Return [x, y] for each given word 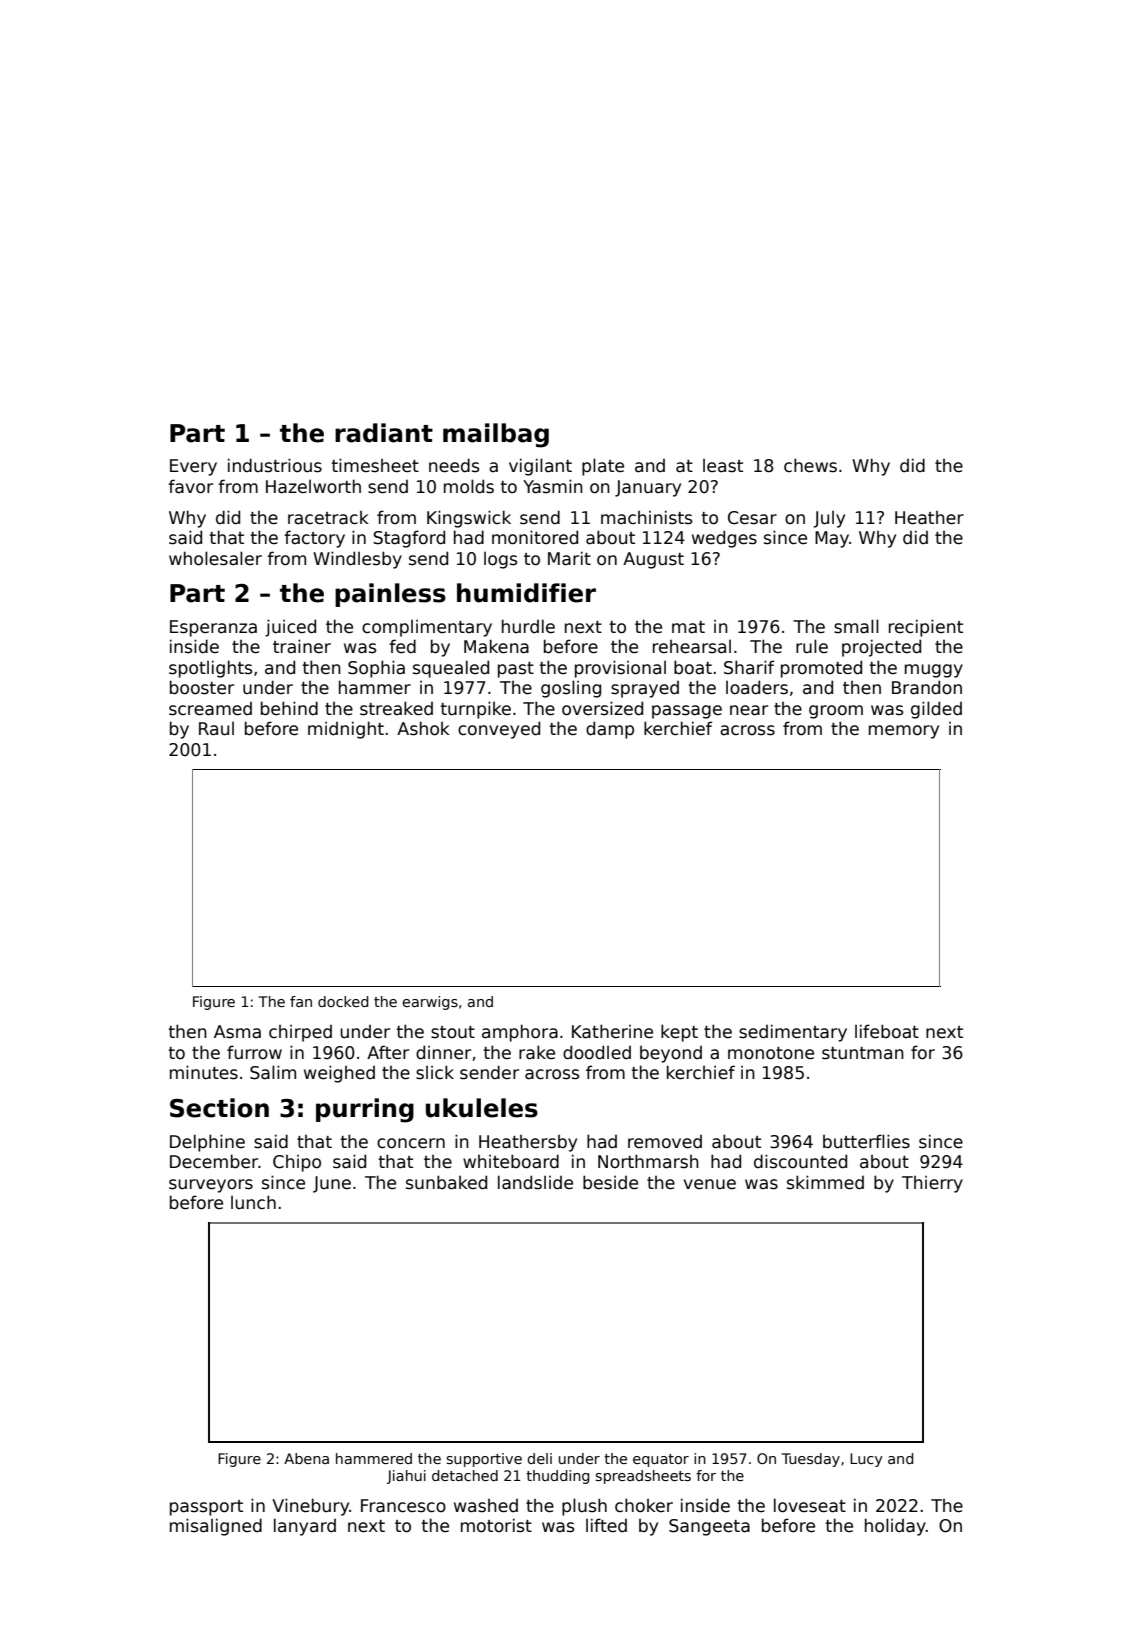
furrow [254, 1052]
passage [687, 712]
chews [810, 465]
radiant [384, 433]
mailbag [496, 435]
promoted [821, 669]
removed [665, 1142]
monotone [771, 1053]
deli [539, 1458]
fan [301, 1001]
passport [206, 1508]
